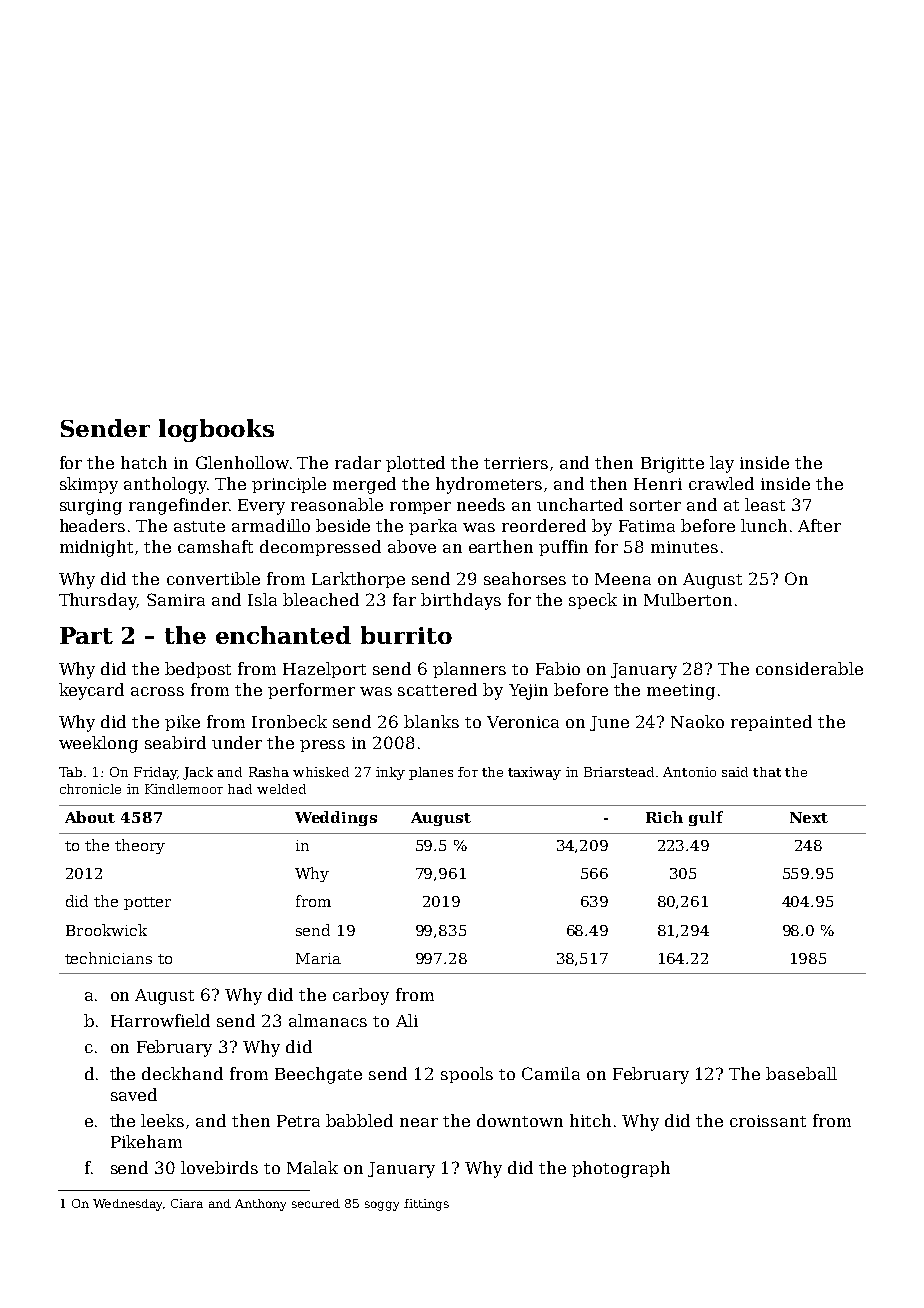 The width and height of the screenshot is (924, 1308). What do you see at coordinates (155, 773) in the screenshot?
I see `Friday` at bounding box center [155, 773].
